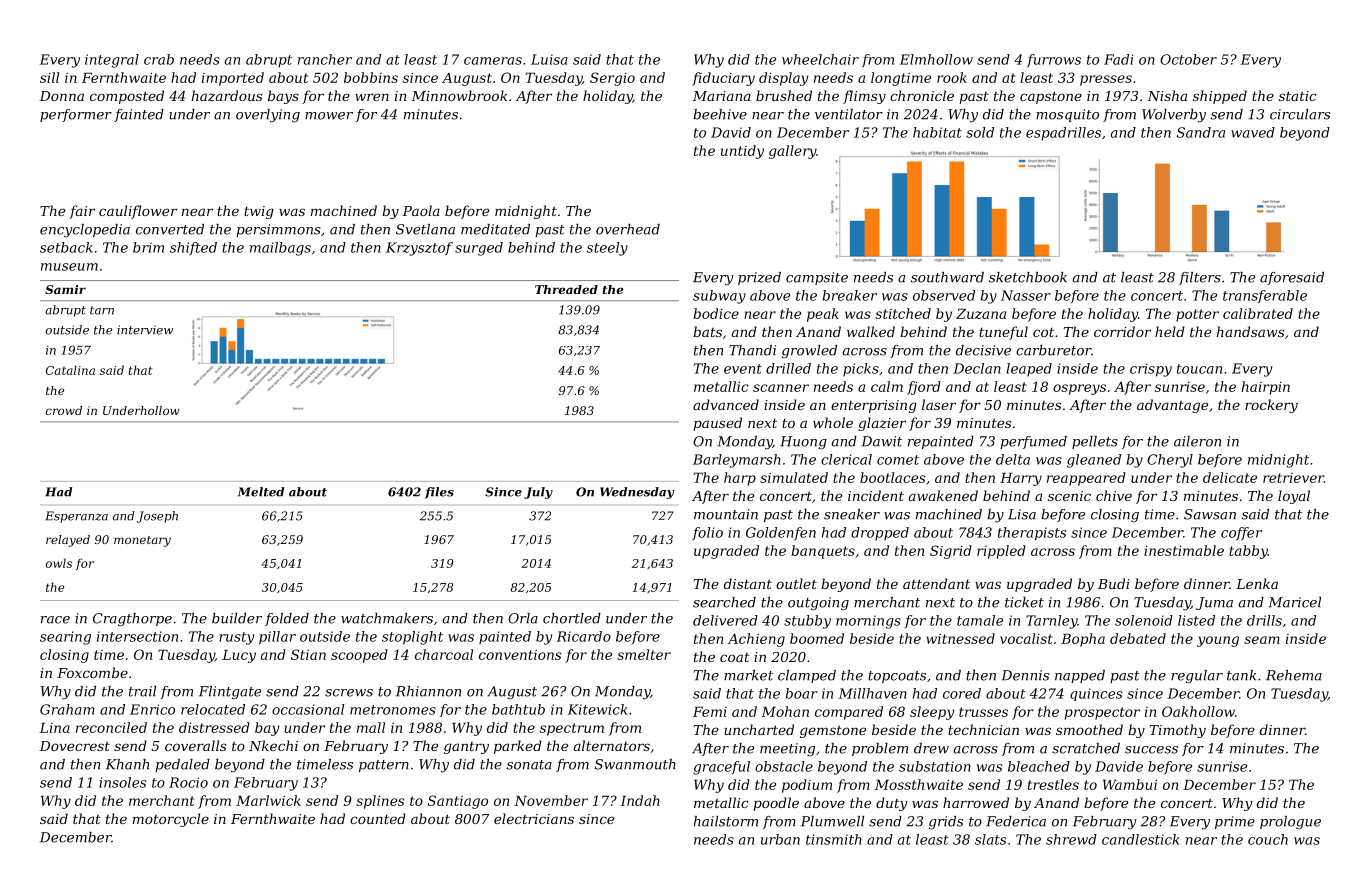 Image resolution: width=1372 pixels, height=887 pixels. Describe the element at coordinates (549, 59) in the image. I see `Luisa` at that location.
